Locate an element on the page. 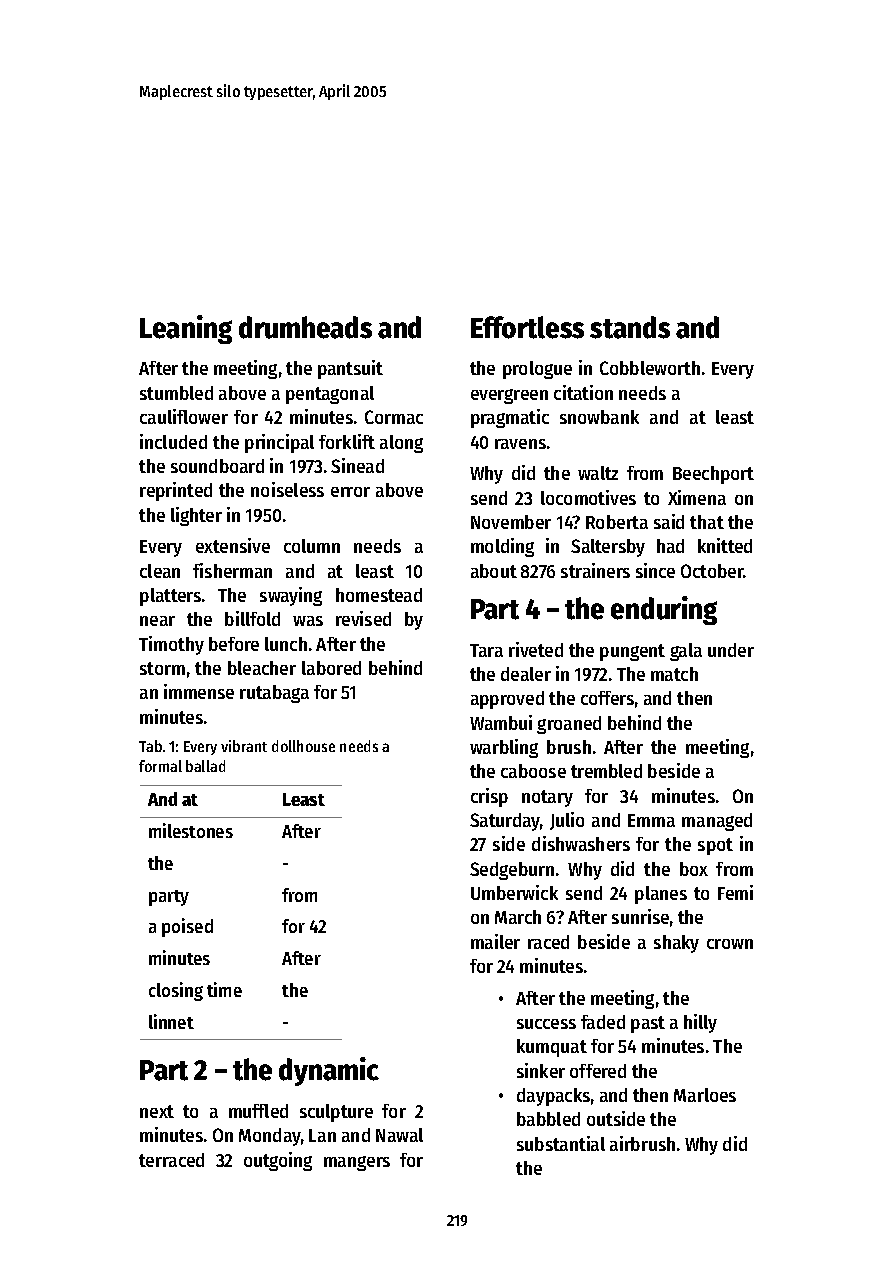  Effortless is located at coordinates (527, 327).
